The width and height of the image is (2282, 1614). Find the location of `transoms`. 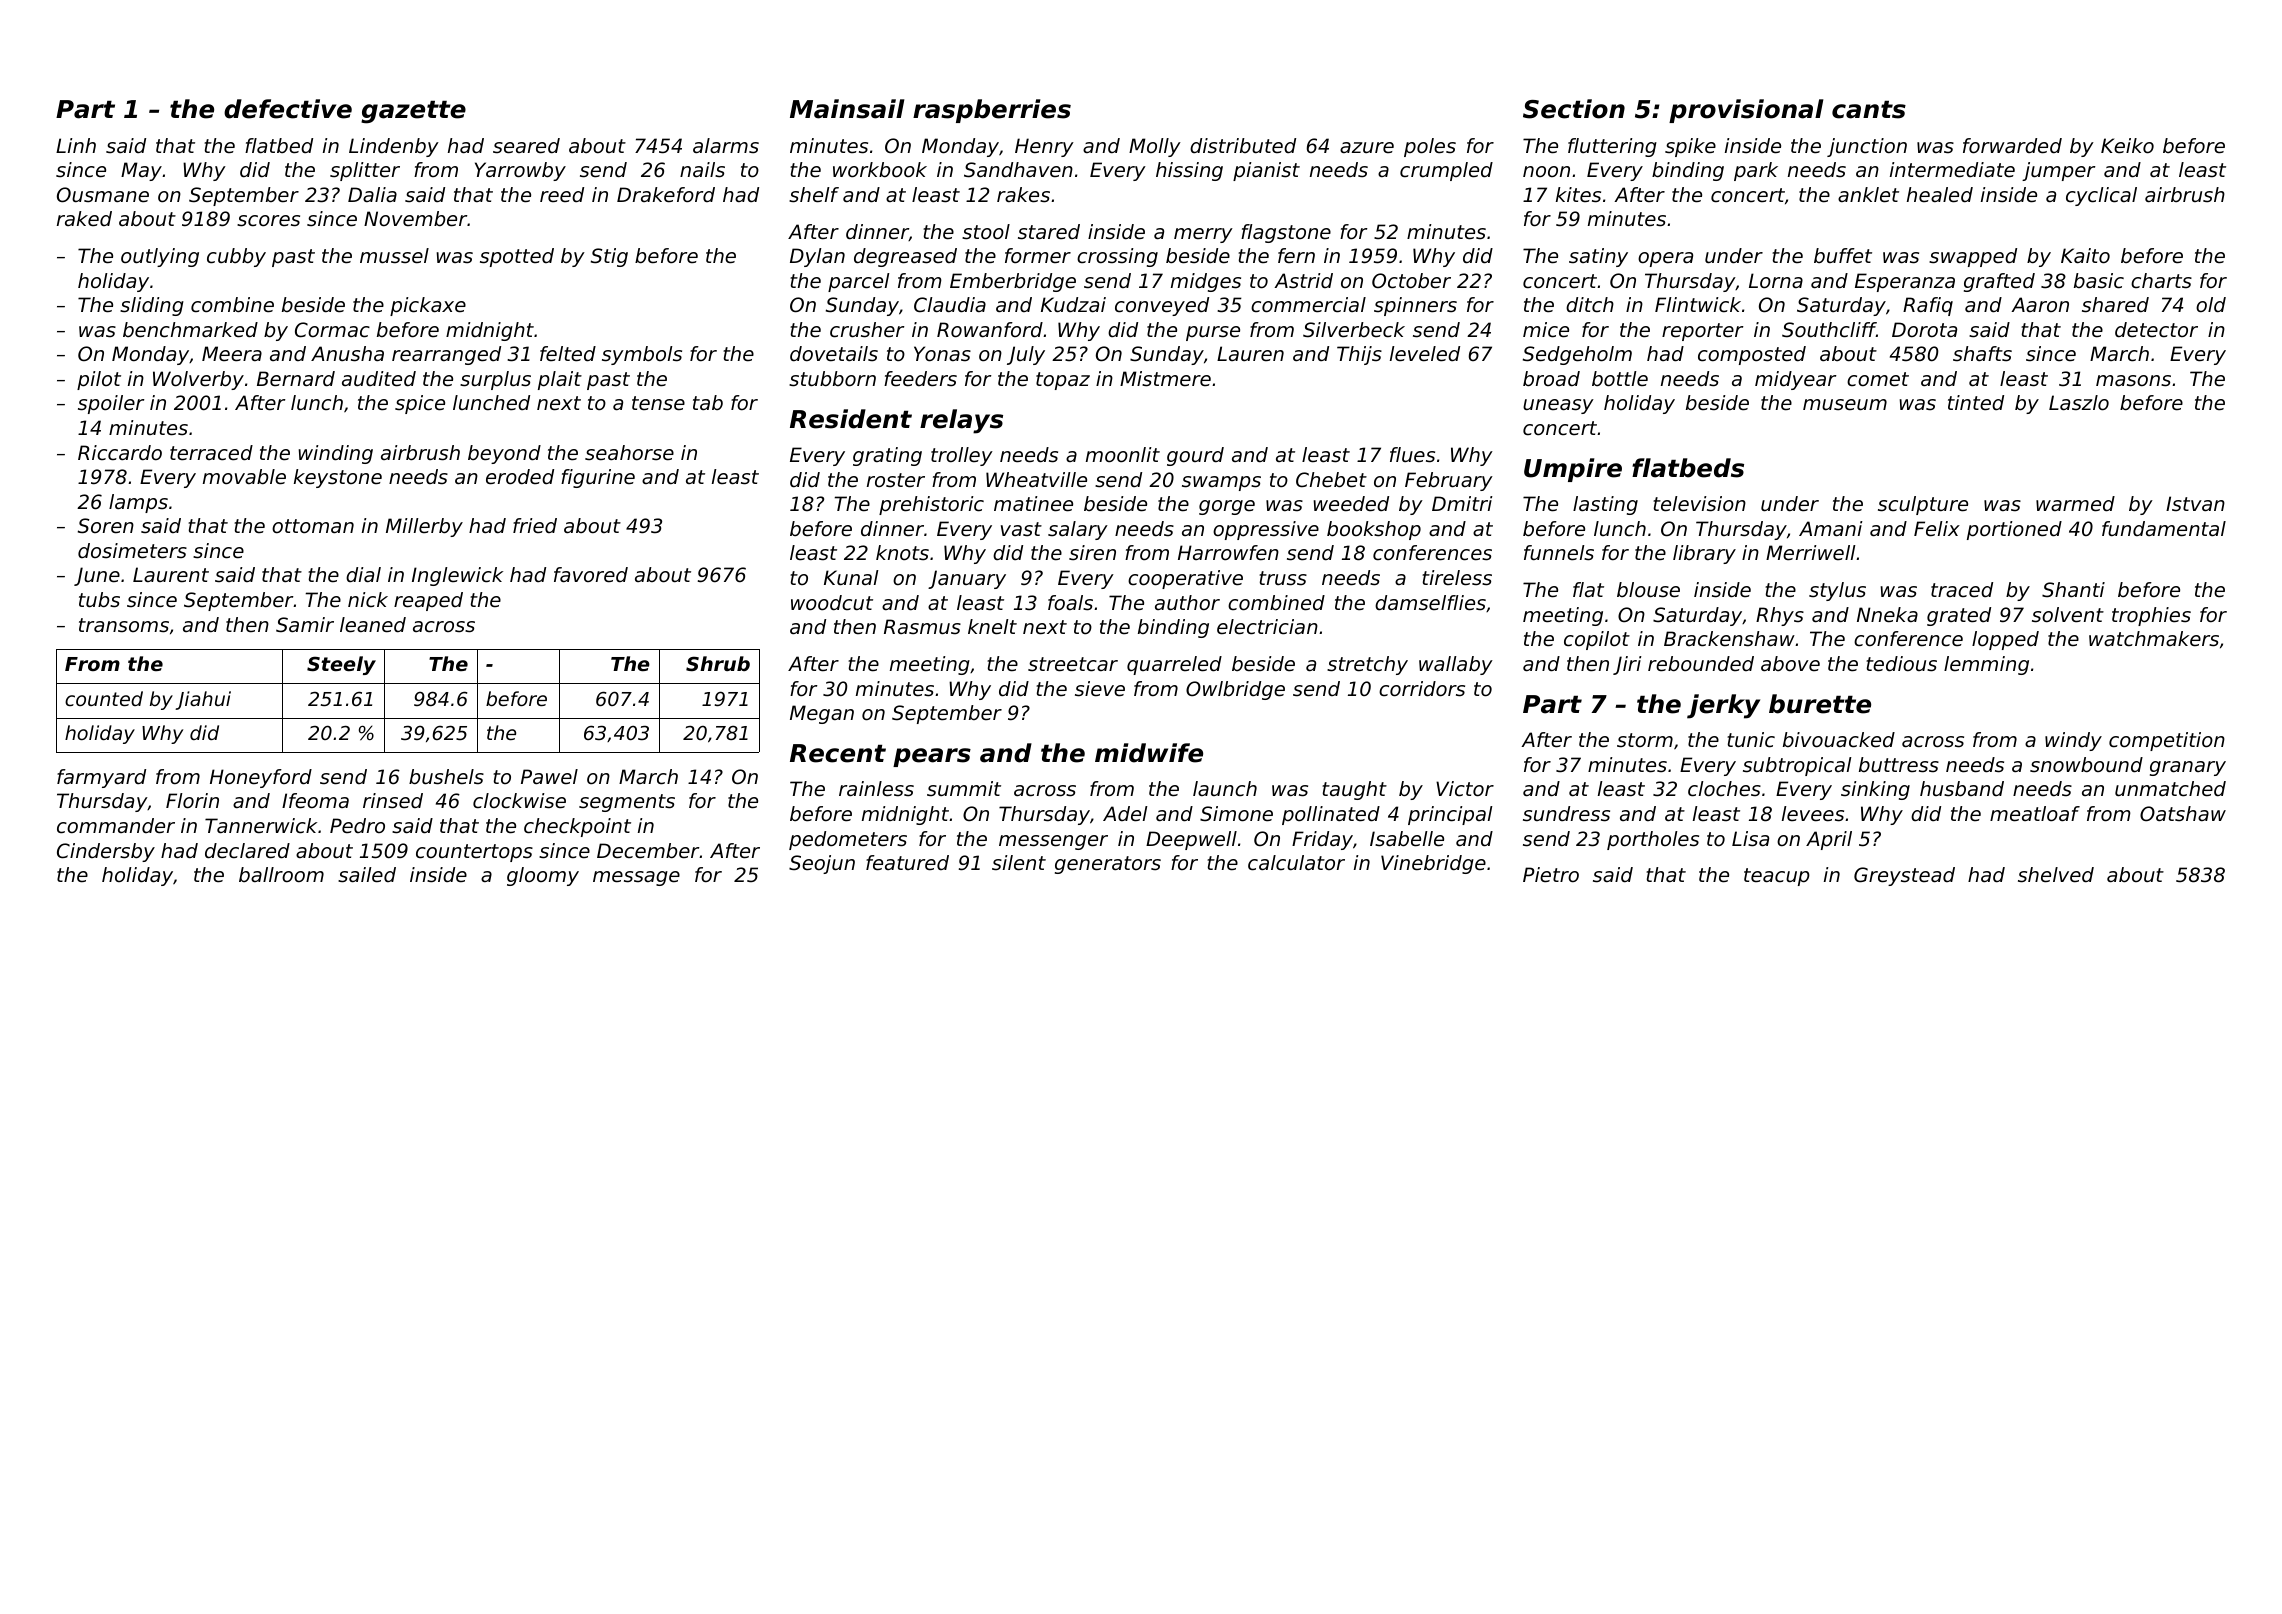

transoms is located at coordinates (124, 625).
